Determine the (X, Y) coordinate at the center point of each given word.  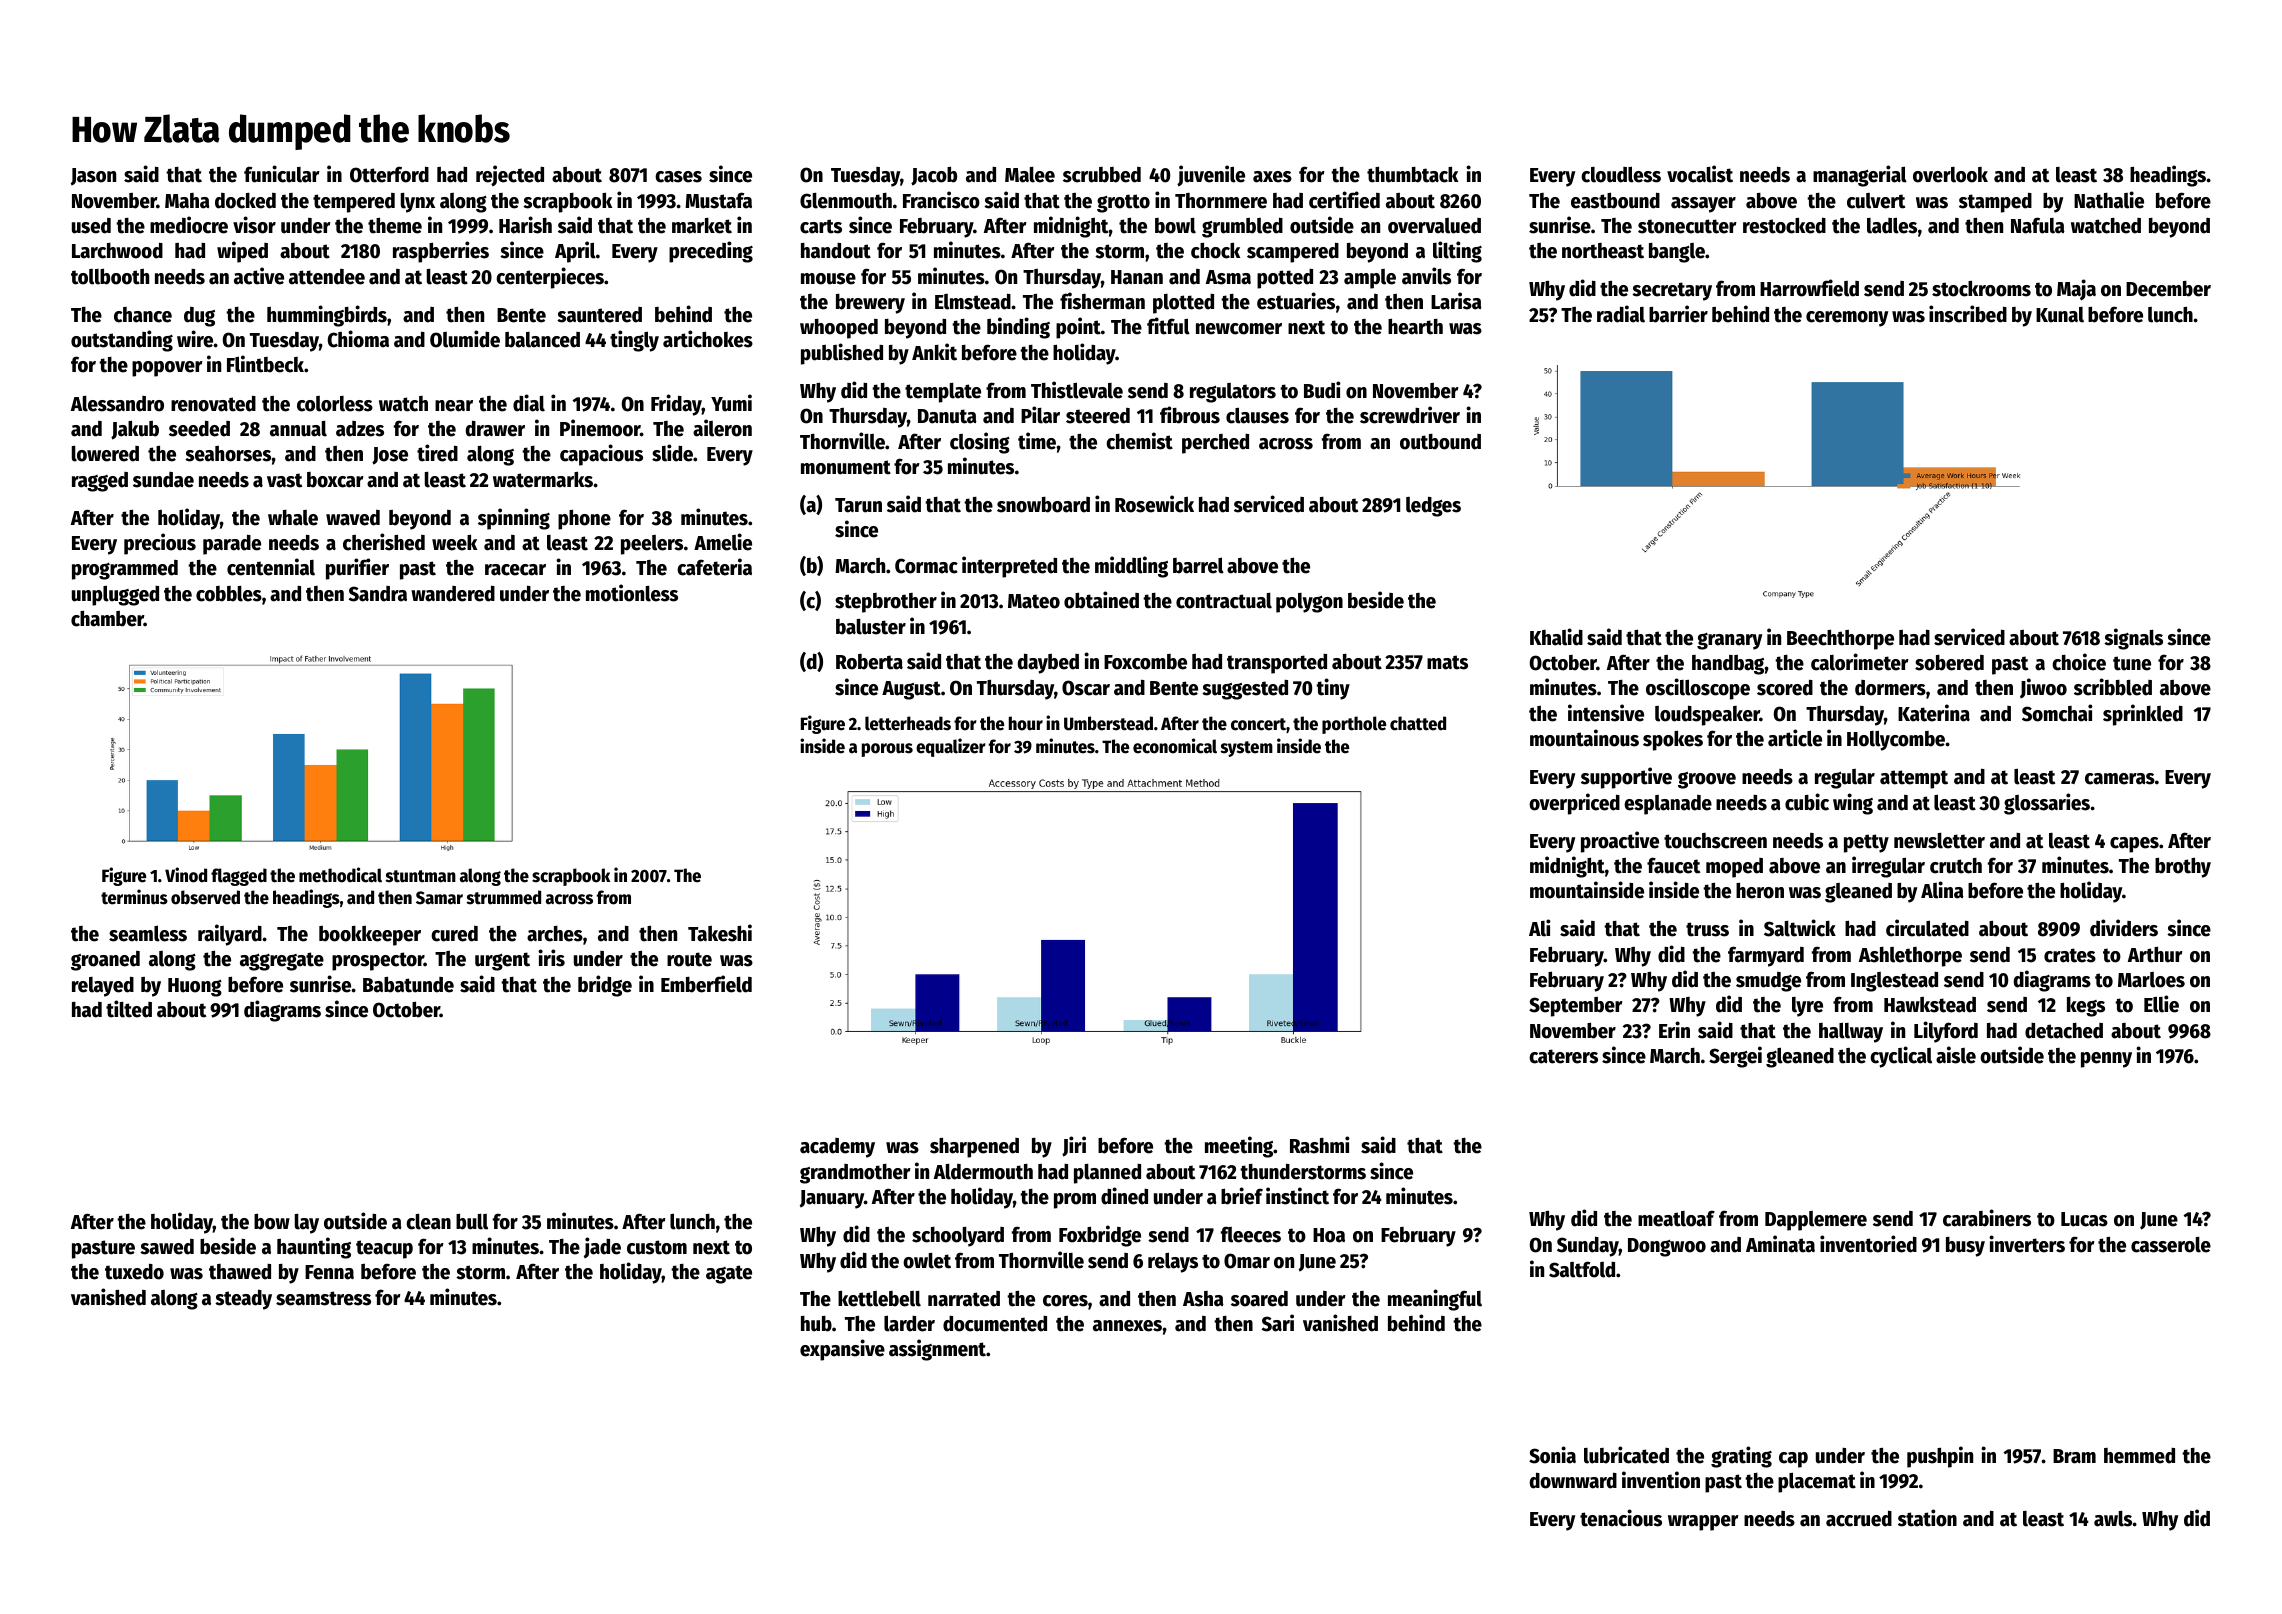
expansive (842, 1350)
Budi (1322, 390)
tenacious (1621, 1518)
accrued (1859, 1519)
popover (167, 369)
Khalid (1556, 637)
